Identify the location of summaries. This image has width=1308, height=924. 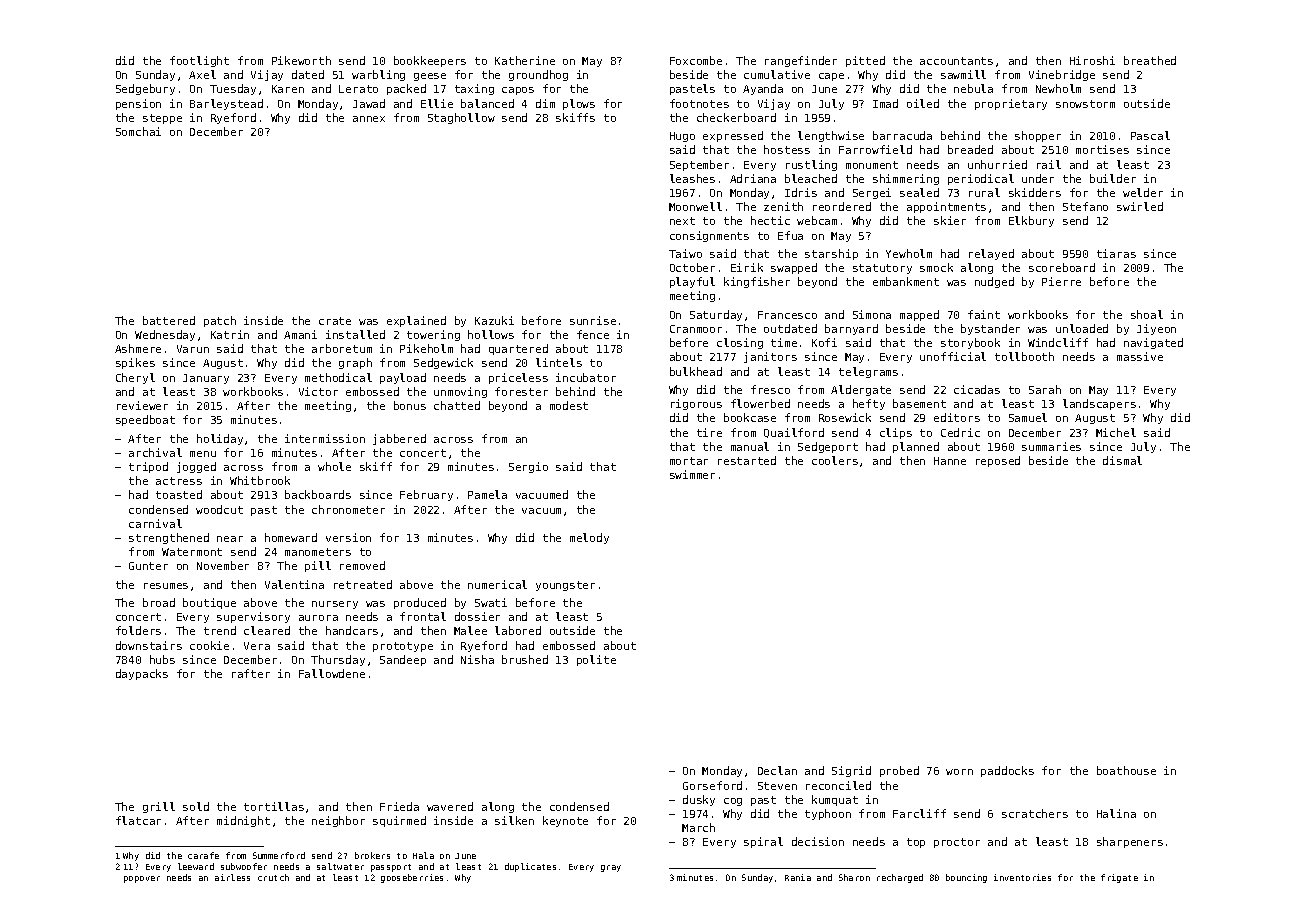
(1051, 446).
